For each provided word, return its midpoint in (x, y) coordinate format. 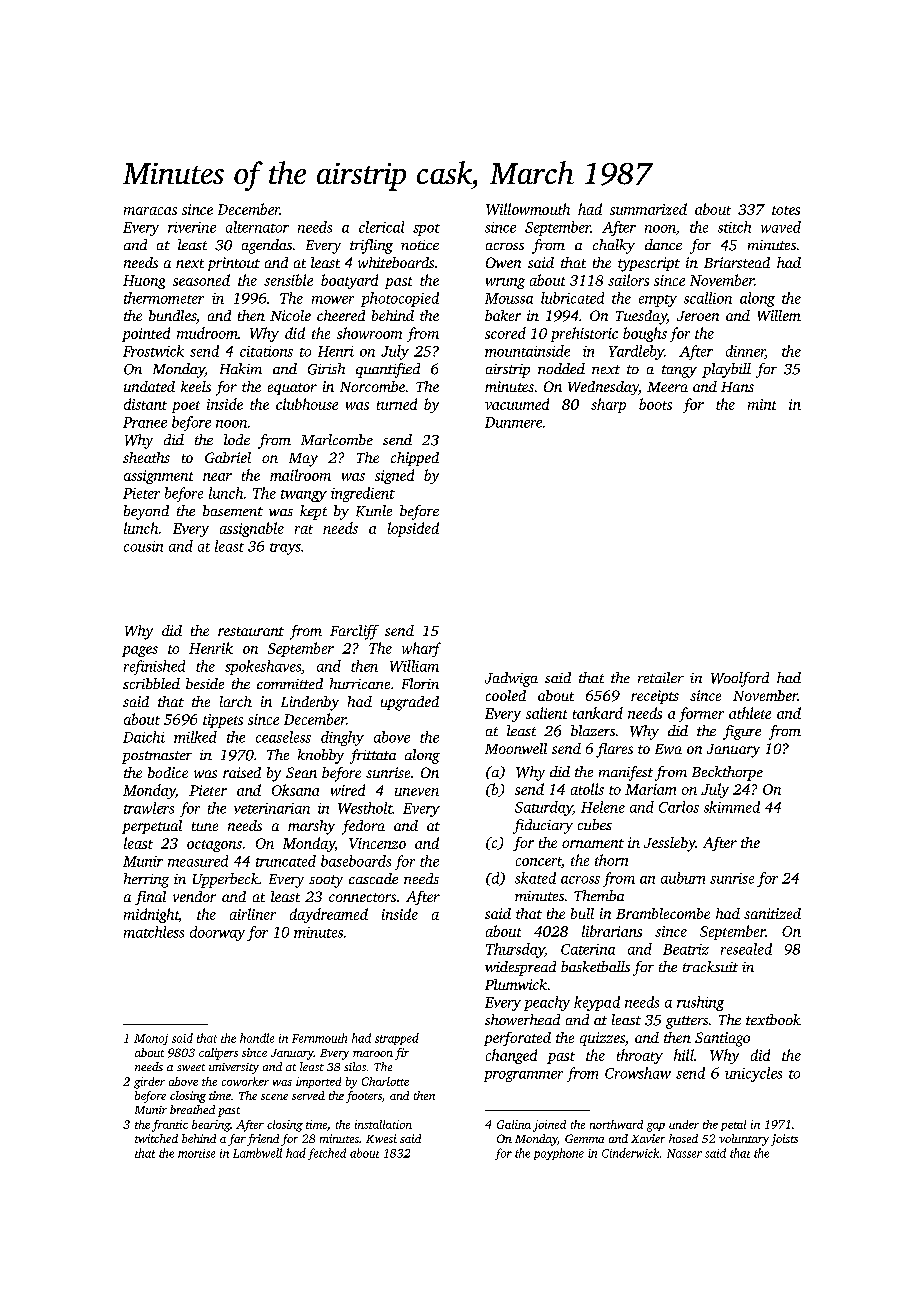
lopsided (413, 529)
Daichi (144, 737)
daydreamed (329, 915)
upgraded (410, 703)
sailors (628, 280)
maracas (150, 211)
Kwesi (381, 1138)
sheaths (146, 457)
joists (784, 1140)
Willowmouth (528, 209)
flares (614, 750)
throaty (640, 1056)
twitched (156, 1138)
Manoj (151, 1039)
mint (762, 404)
